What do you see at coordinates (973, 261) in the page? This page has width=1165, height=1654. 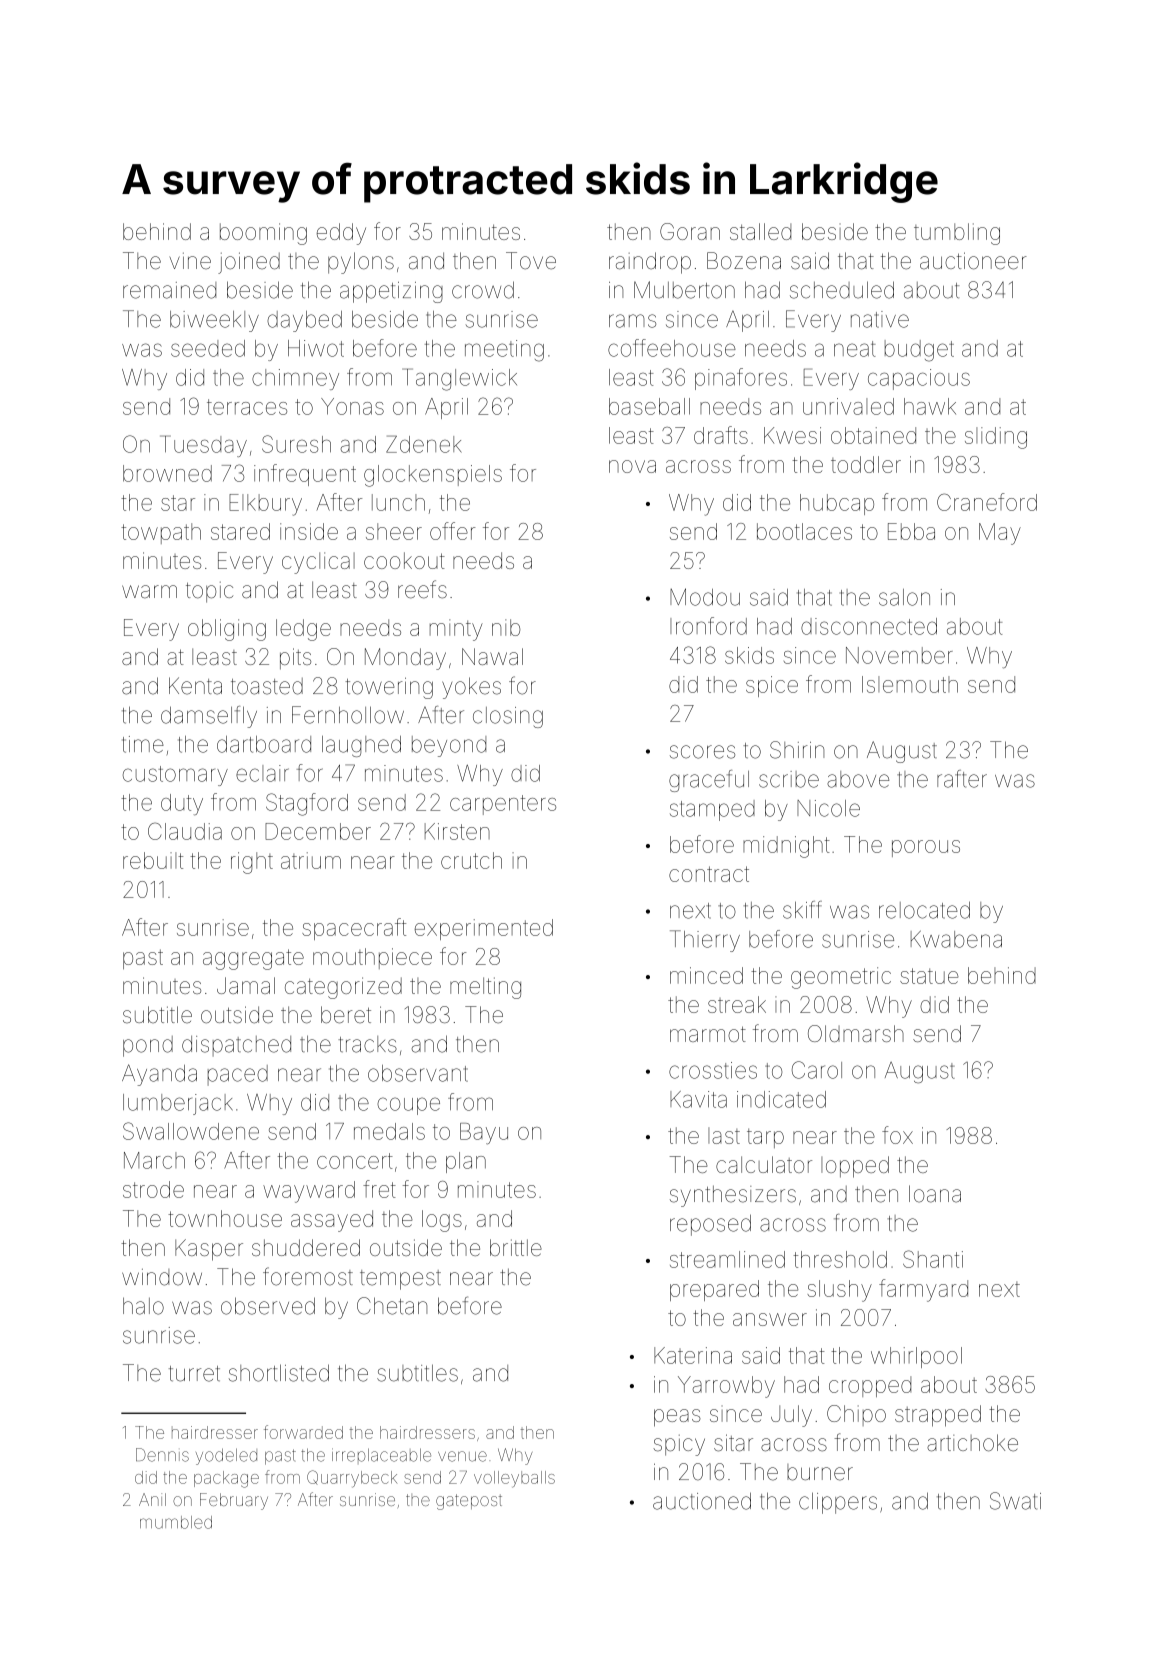 I see `auctioneer` at bounding box center [973, 261].
